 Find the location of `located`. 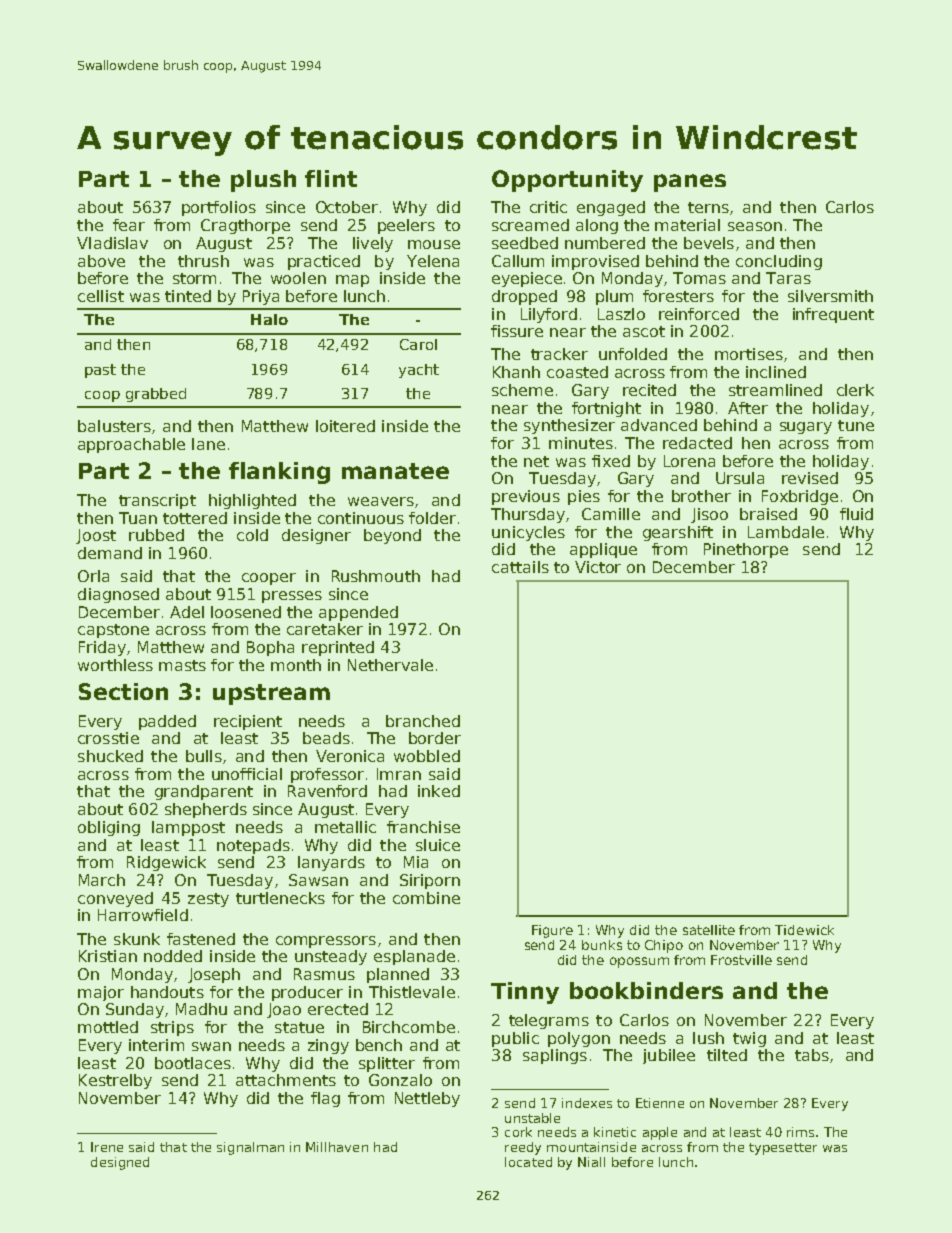

located is located at coordinates (528, 1162).
